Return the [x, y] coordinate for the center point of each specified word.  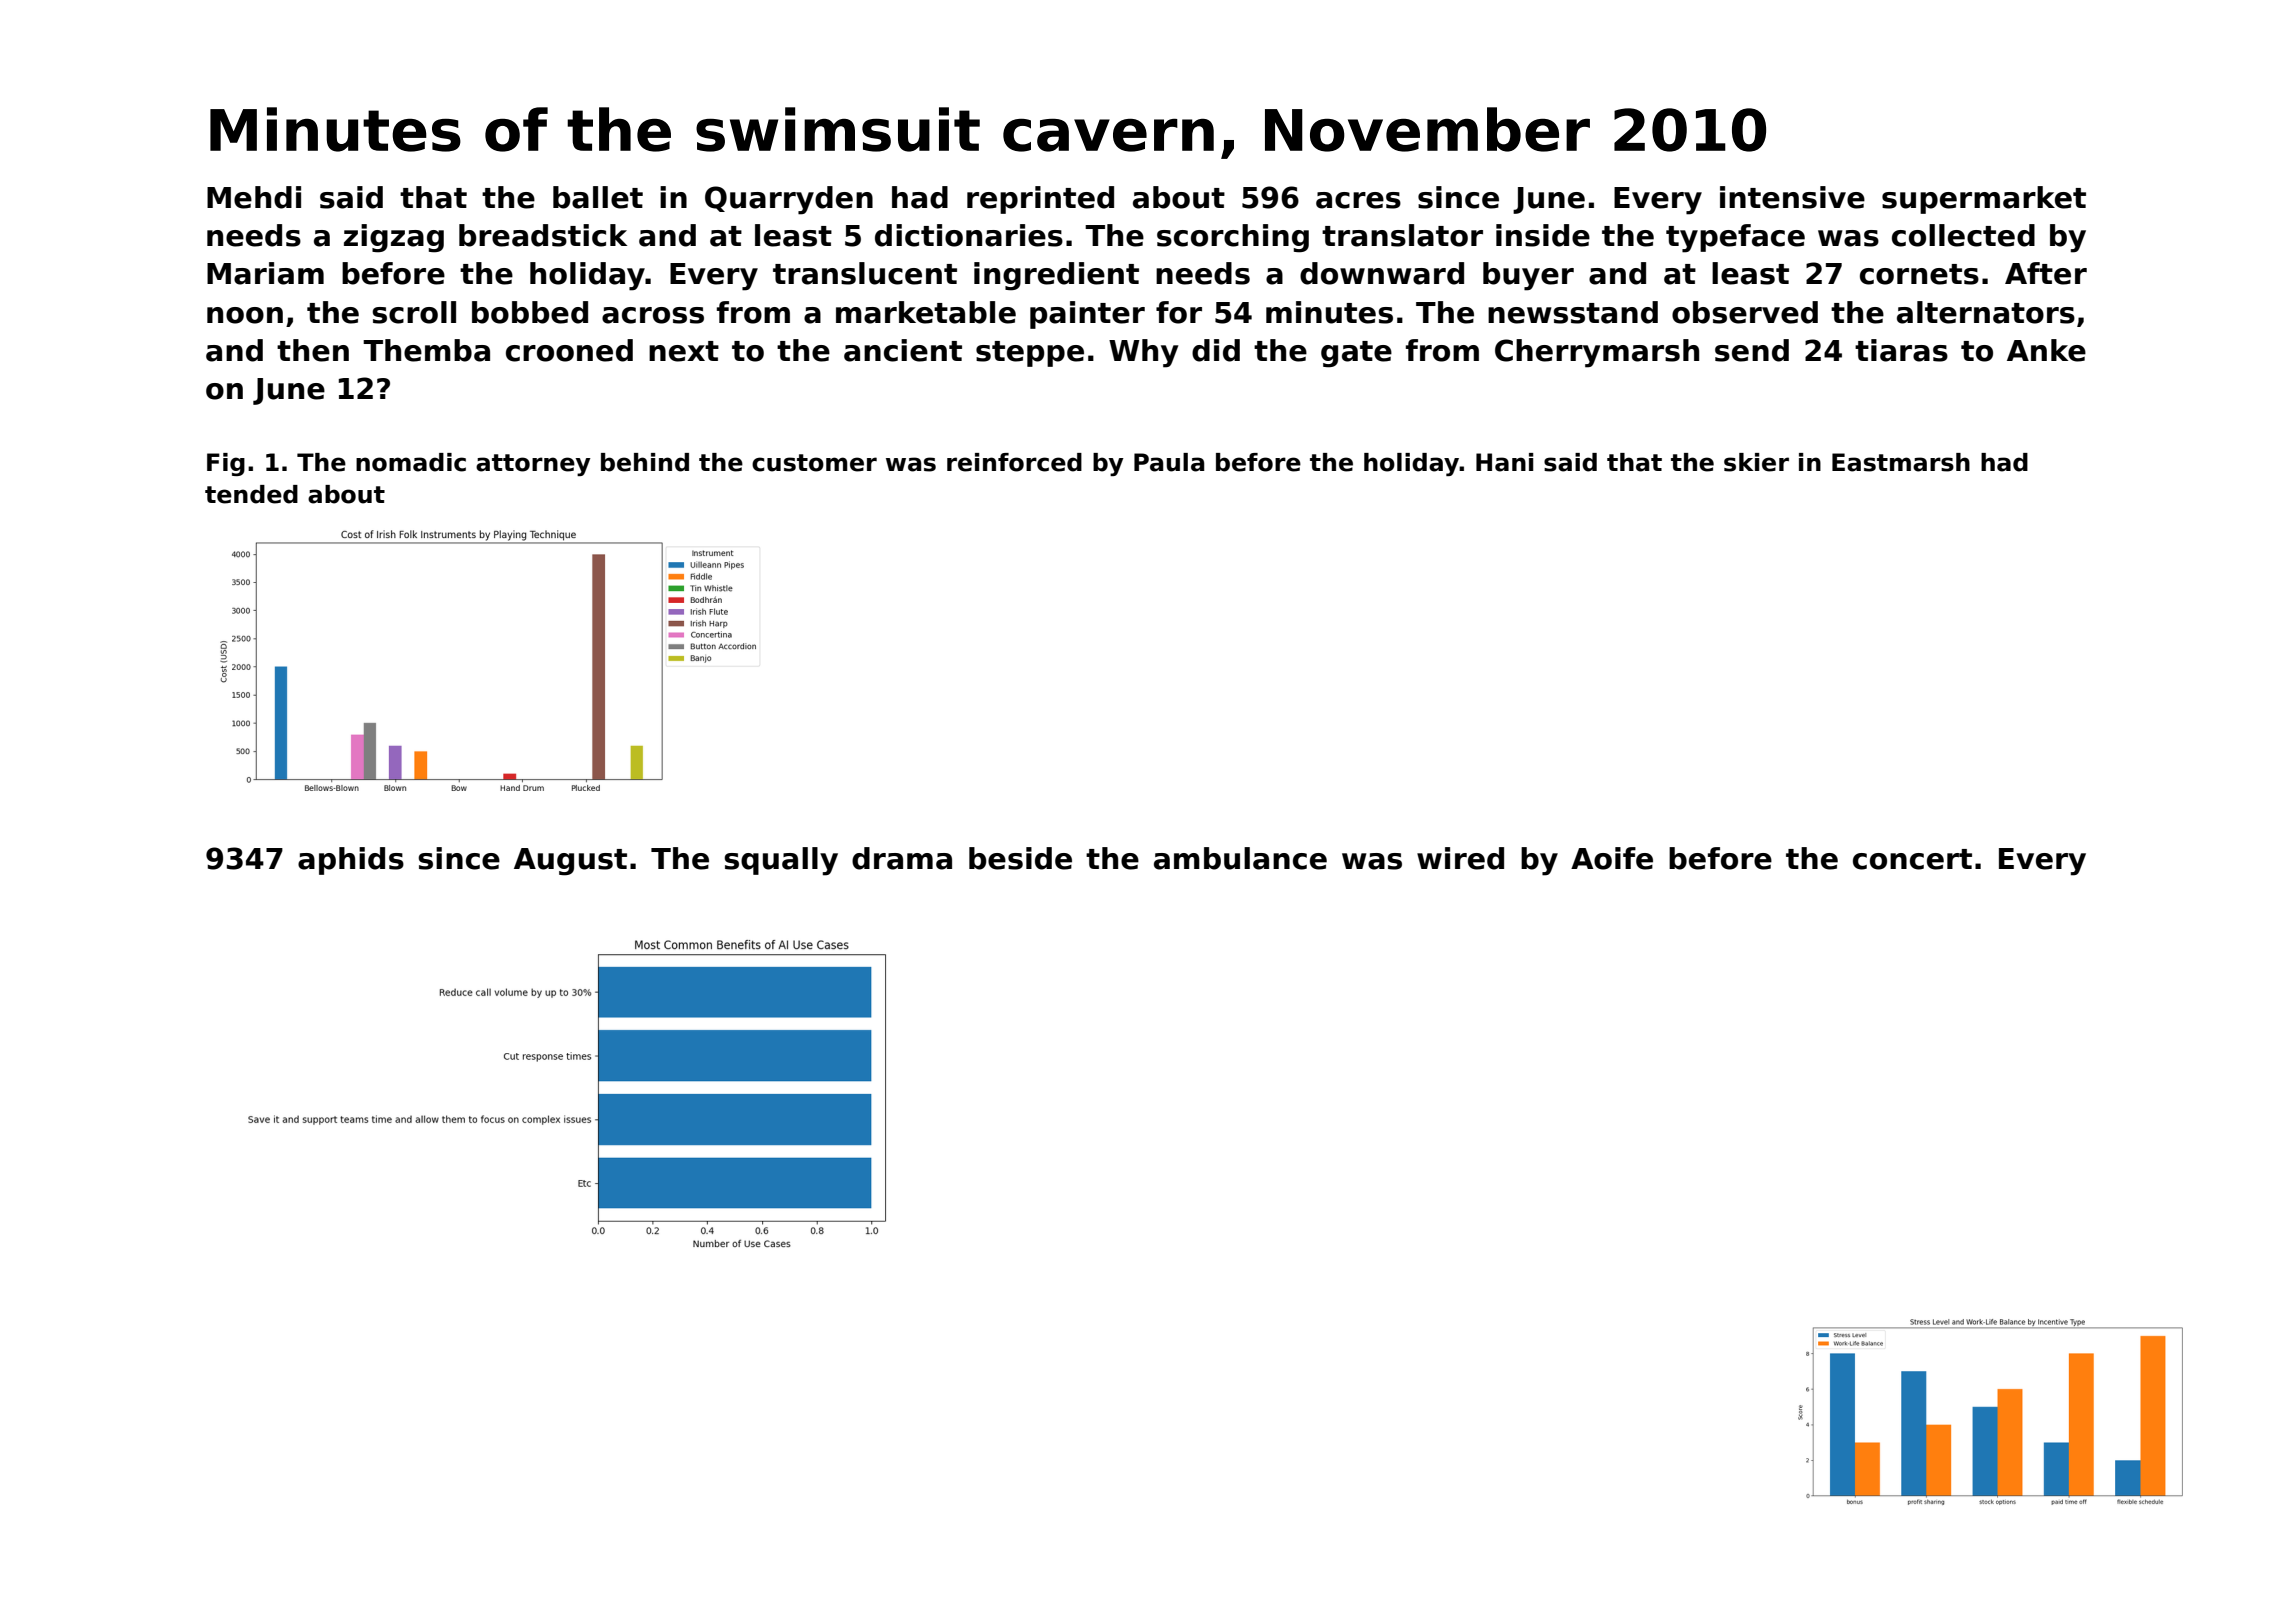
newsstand [1573, 312]
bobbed [530, 312]
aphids [351, 861]
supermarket [1984, 200]
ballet [598, 197]
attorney [533, 465]
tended [251, 494]
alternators [1986, 312]
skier [1756, 462]
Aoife [1612, 858]
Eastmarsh [1901, 462]
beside [1020, 858]
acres [1358, 200]
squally [781, 861]
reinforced [1014, 462]
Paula [1169, 462]
